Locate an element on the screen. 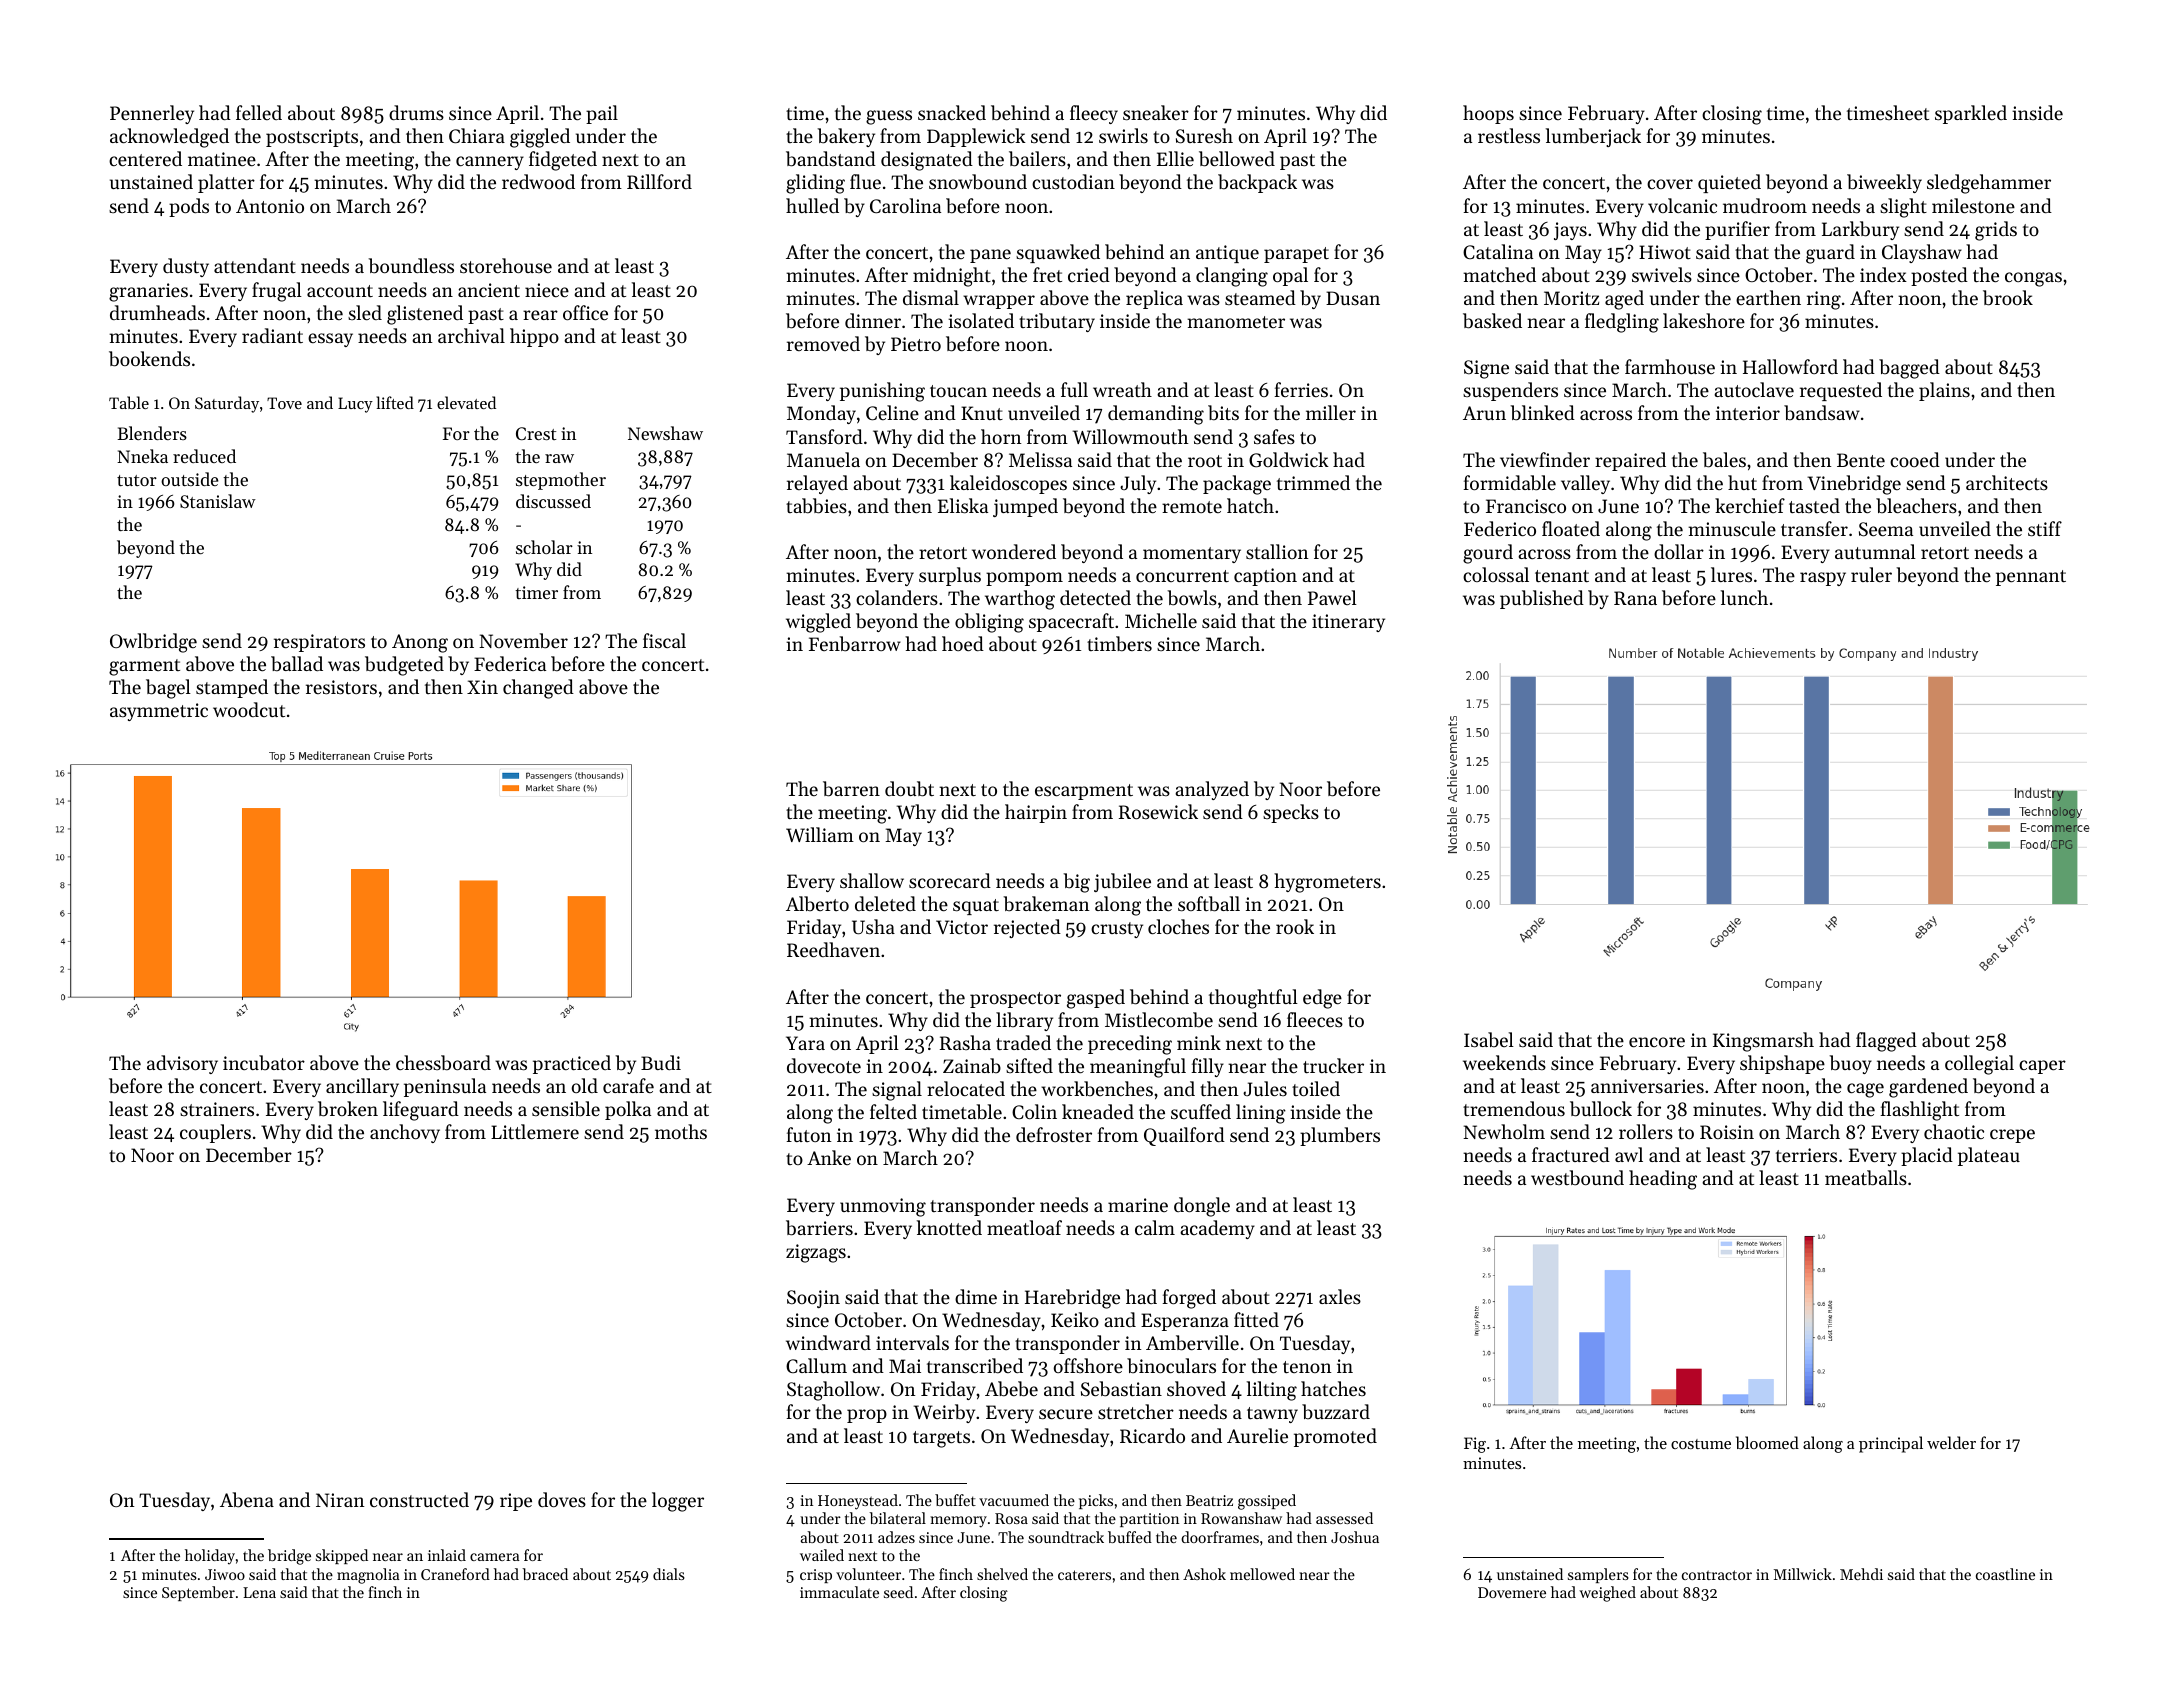  pail is located at coordinates (602, 114).
